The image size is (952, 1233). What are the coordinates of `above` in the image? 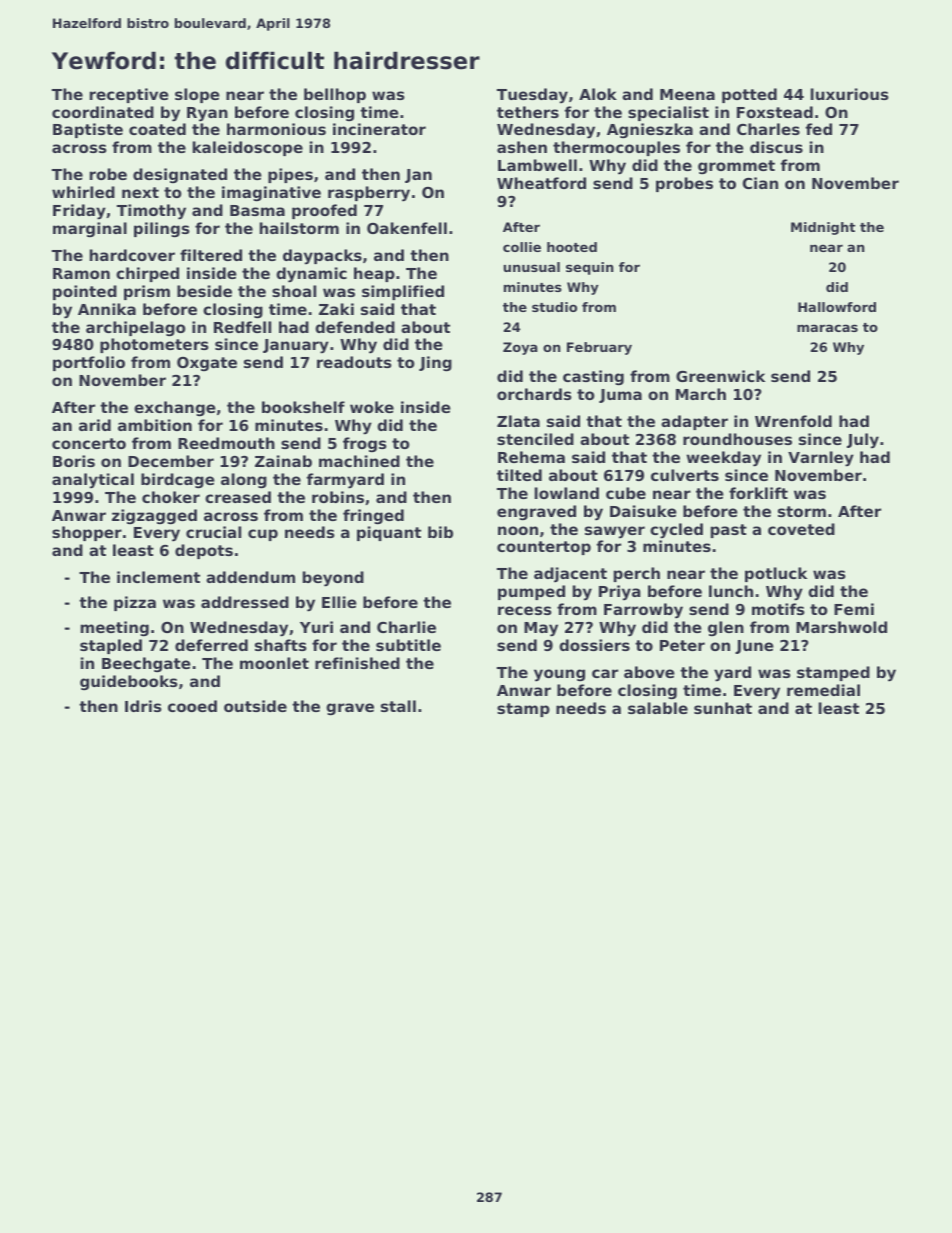 It's located at (649, 672).
